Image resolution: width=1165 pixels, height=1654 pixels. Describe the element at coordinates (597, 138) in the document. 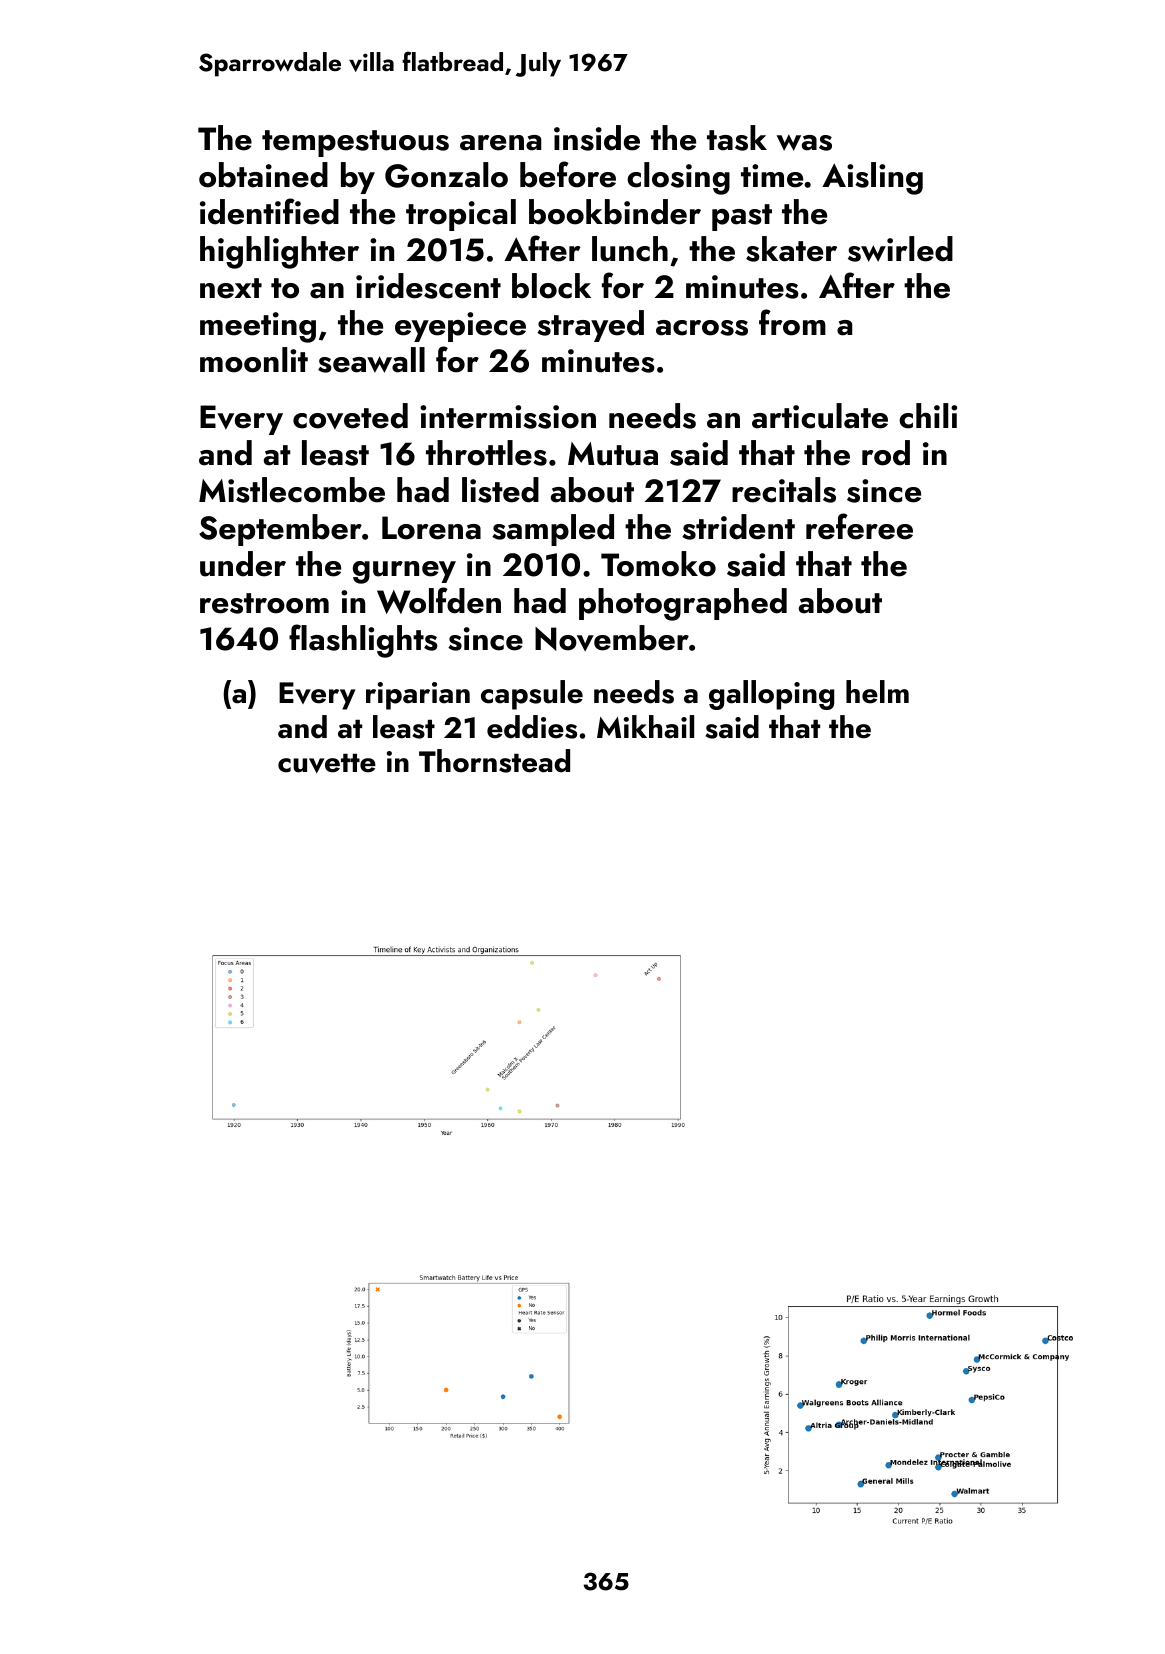

I see `inside` at that location.
